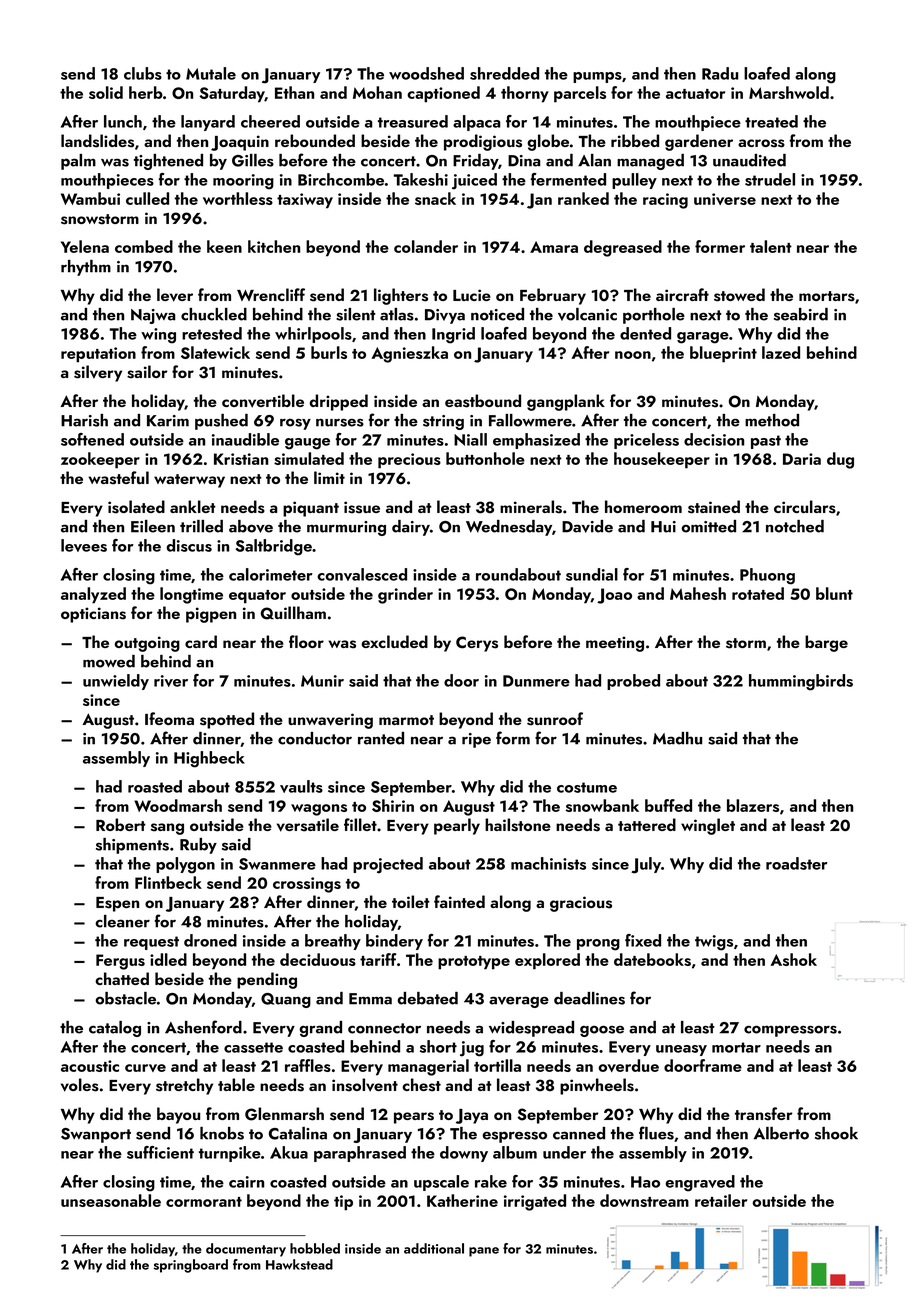 This screenshot has height=1308, width=924. Describe the element at coordinates (209, 759) in the screenshot. I see `Highbeck` at that location.
